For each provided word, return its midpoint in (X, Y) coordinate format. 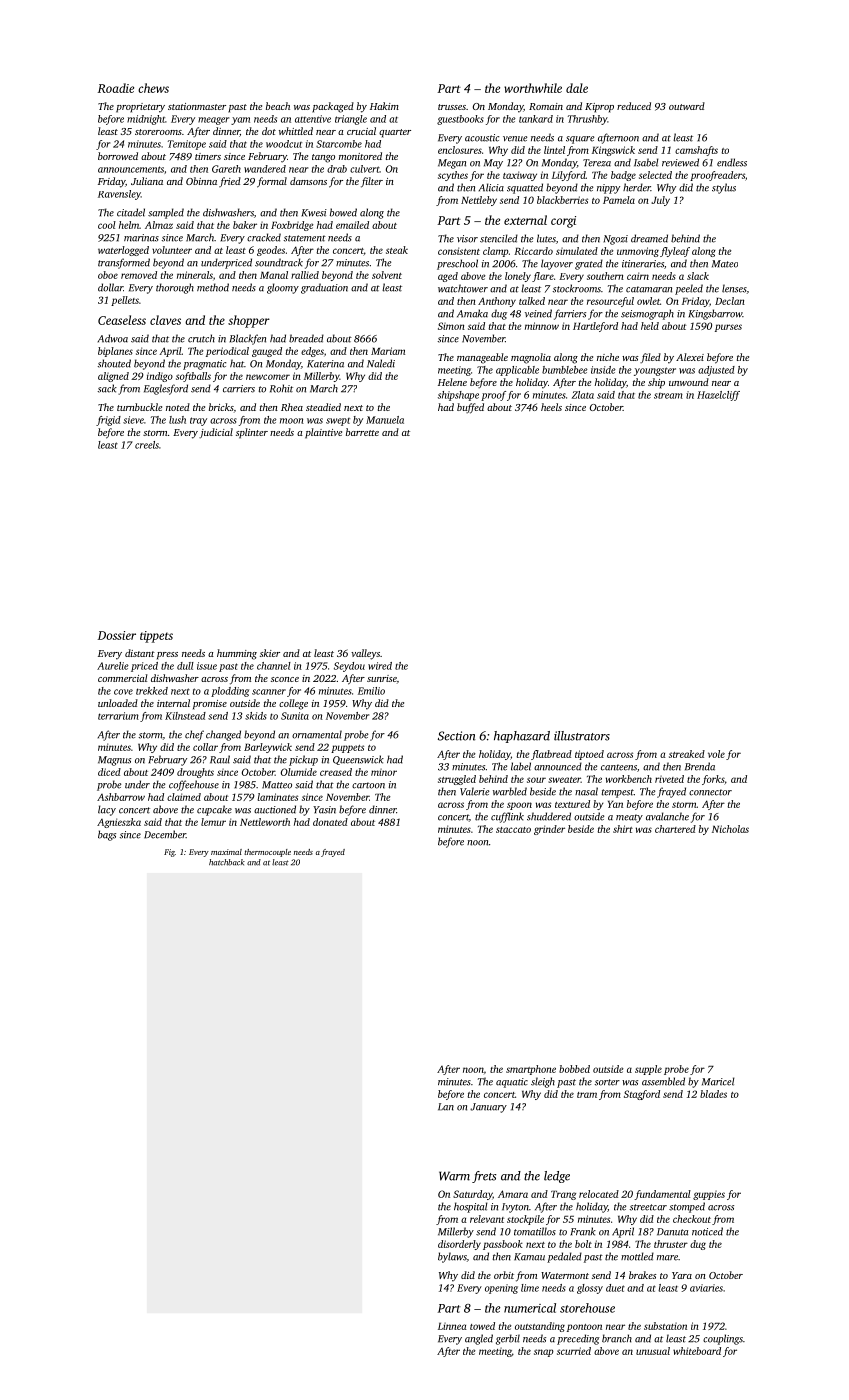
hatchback (227, 862)
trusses (452, 107)
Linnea (452, 1326)
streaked (687, 754)
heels (551, 407)
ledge (557, 1177)
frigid (108, 421)
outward (687, 106)
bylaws (452, 1257)
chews (153, 88)
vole (716, 754)
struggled (457, 780)
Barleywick (268, 748)
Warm (454, 1176)
